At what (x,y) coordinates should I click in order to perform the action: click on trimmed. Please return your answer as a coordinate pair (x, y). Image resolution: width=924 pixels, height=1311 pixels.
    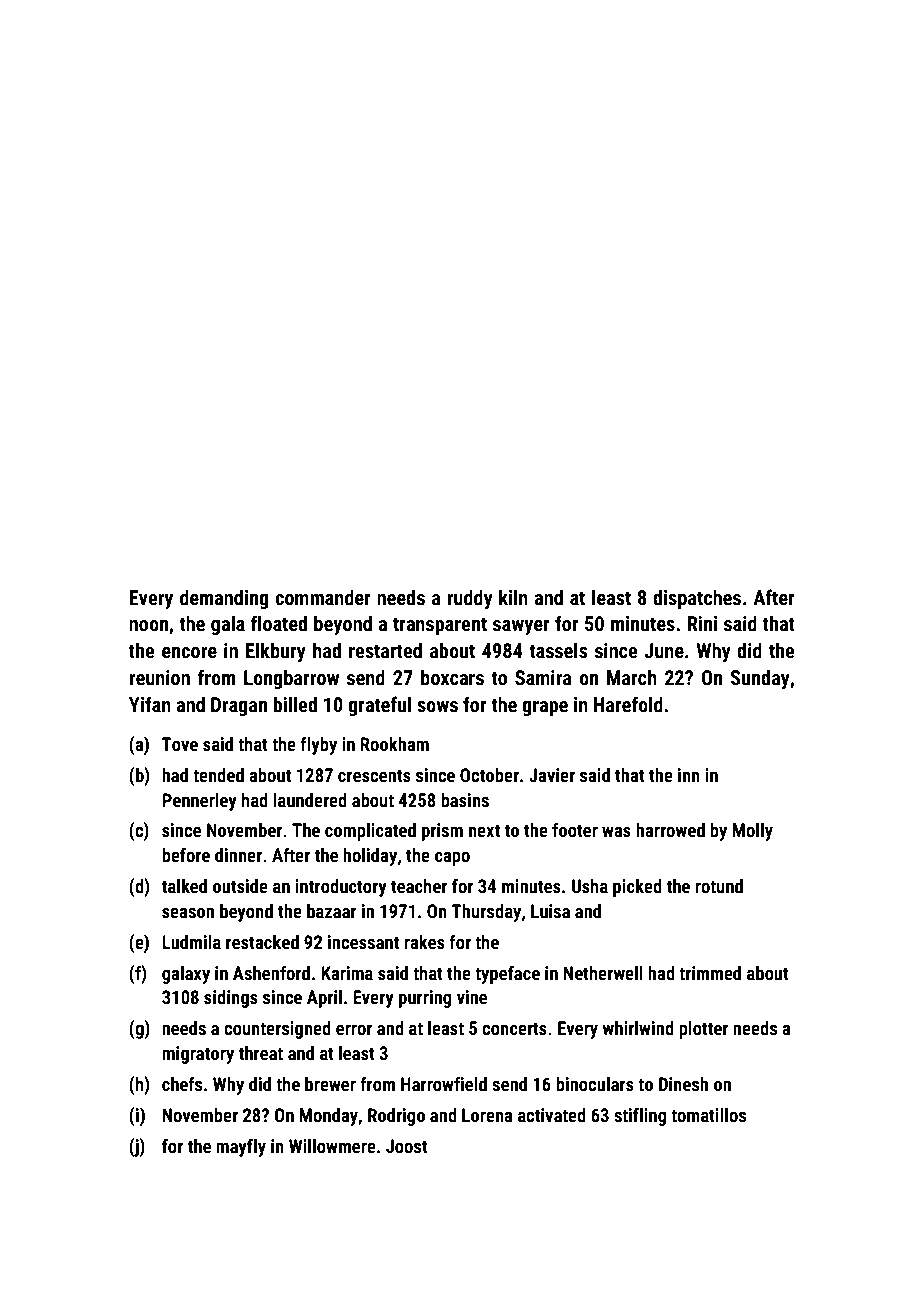
    Looking at the image, I should click on (710, 973).
